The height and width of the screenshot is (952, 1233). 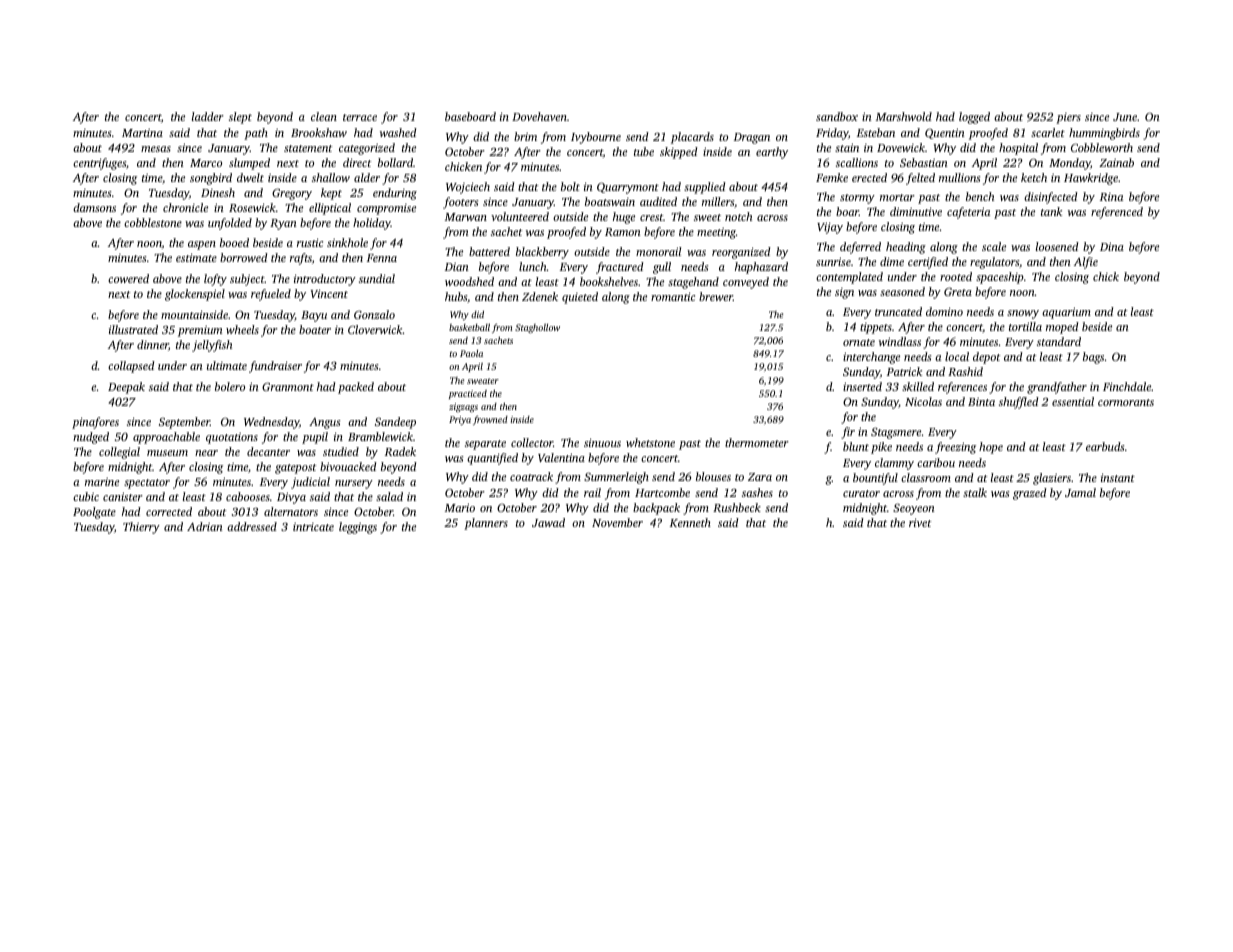 I want to click on inserted, so click(x=862, y=386).
